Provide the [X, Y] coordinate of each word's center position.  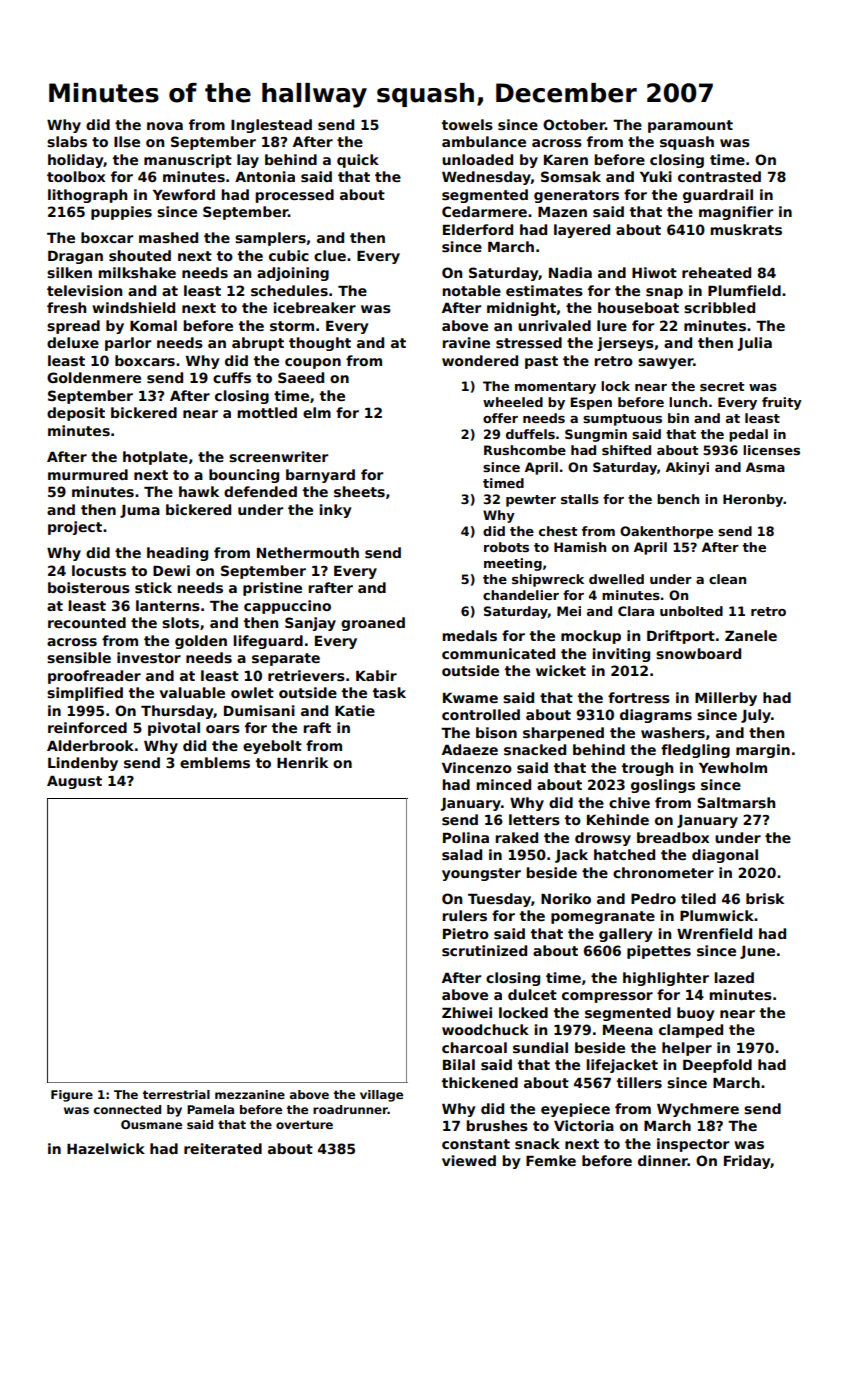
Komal [153, 325]
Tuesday [499, 900]
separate [286, 659]
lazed [734, 977]
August [74, 782]
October [574, 124]
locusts [99, 570]
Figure [72, 1096]
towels [467, 124]
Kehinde [618, 819]
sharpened [563, 734]
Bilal [459, 1064]
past [541, 362]
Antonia [265, 176]
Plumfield [744, 290]
